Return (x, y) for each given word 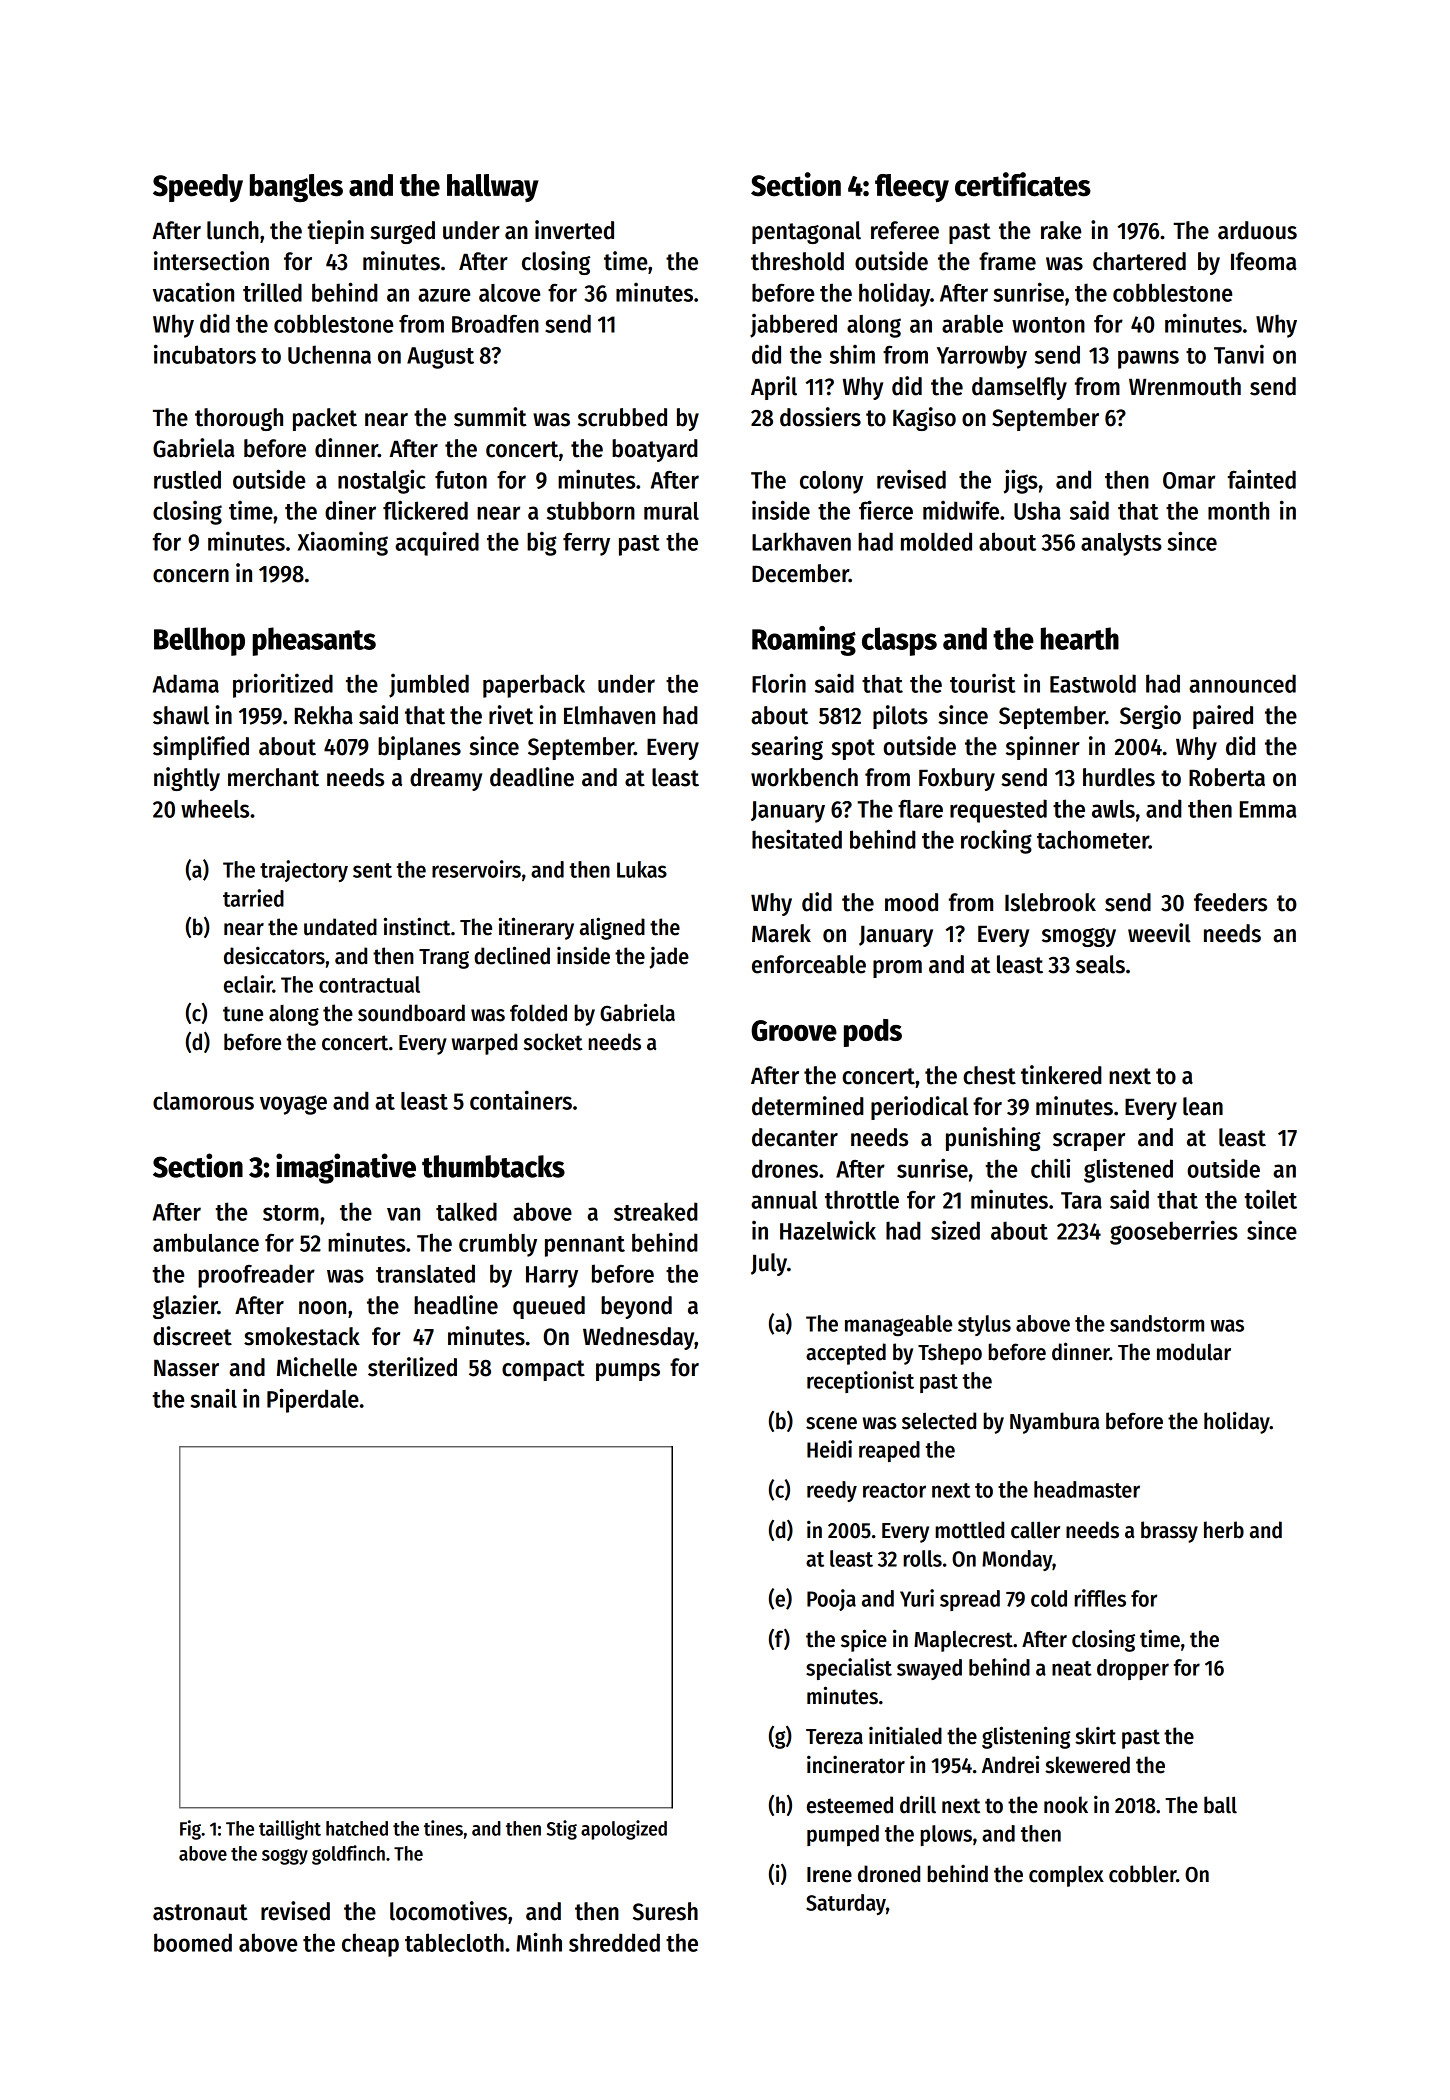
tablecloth (454, 1942)
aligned (612, 928)
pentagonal (806, 232)
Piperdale (313, 1400)
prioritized (283, 685)
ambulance (206, 1242)
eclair (248, 984)
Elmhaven (609, 715)
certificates (1023, 184)
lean (1203, 1106)
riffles (1100, 1598)
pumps (628, 1372)
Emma (1268, 809)
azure (444, 295)
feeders (1230, 902)
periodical (919, 1108)
